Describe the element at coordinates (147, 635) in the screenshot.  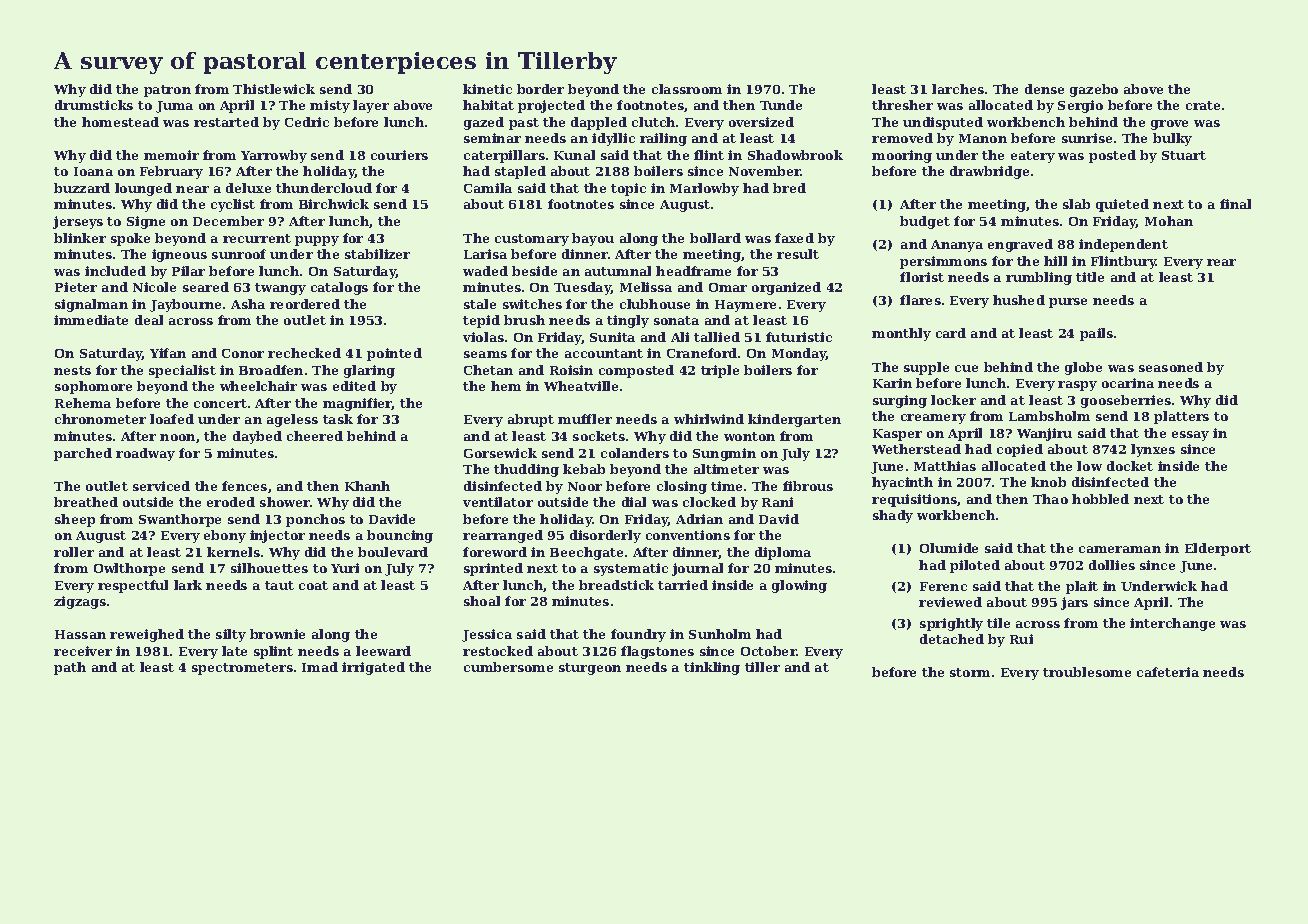
I see `reweighed` at that location.
